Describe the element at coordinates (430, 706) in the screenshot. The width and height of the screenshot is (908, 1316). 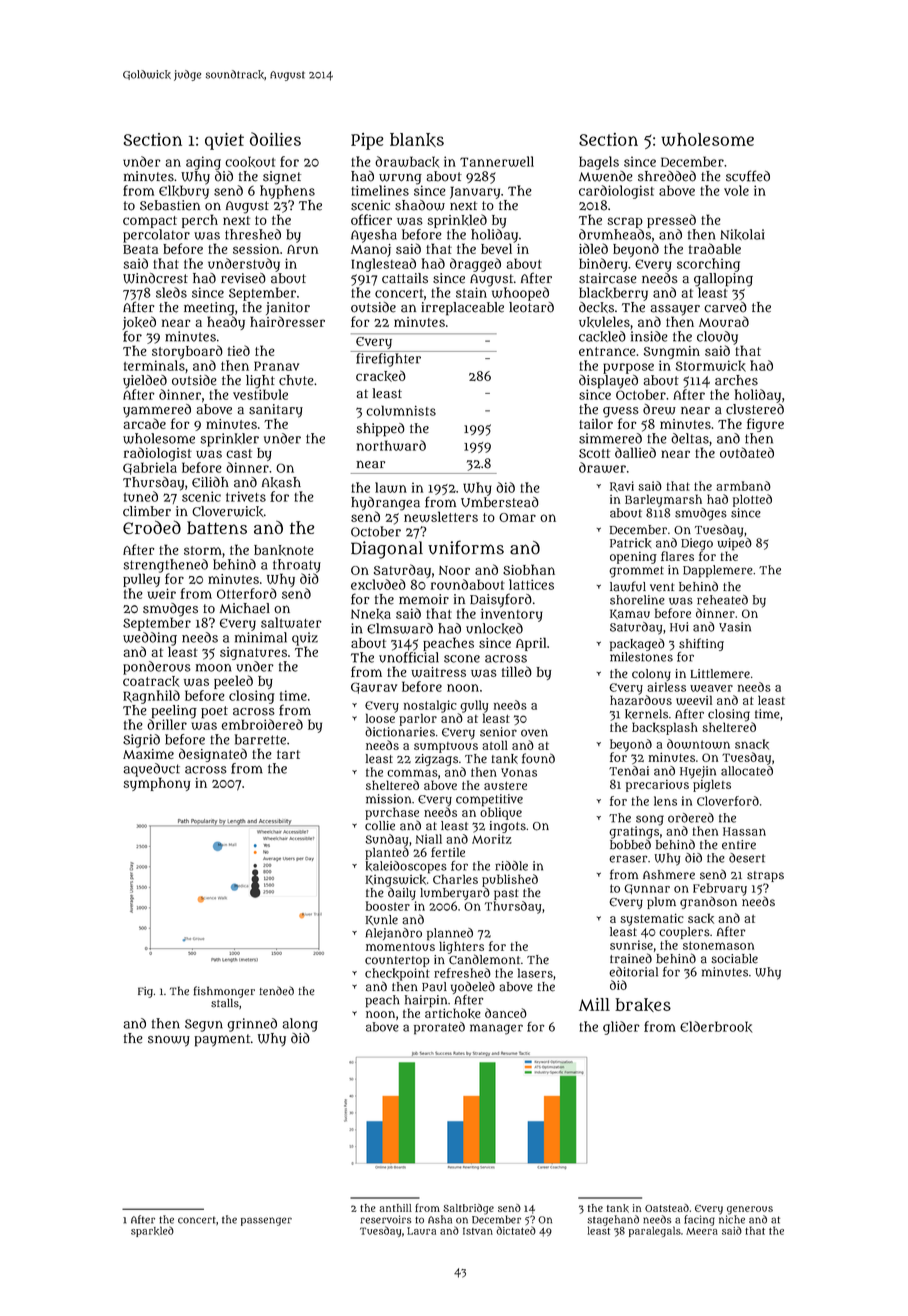
I see `nostalgic` at that location.
